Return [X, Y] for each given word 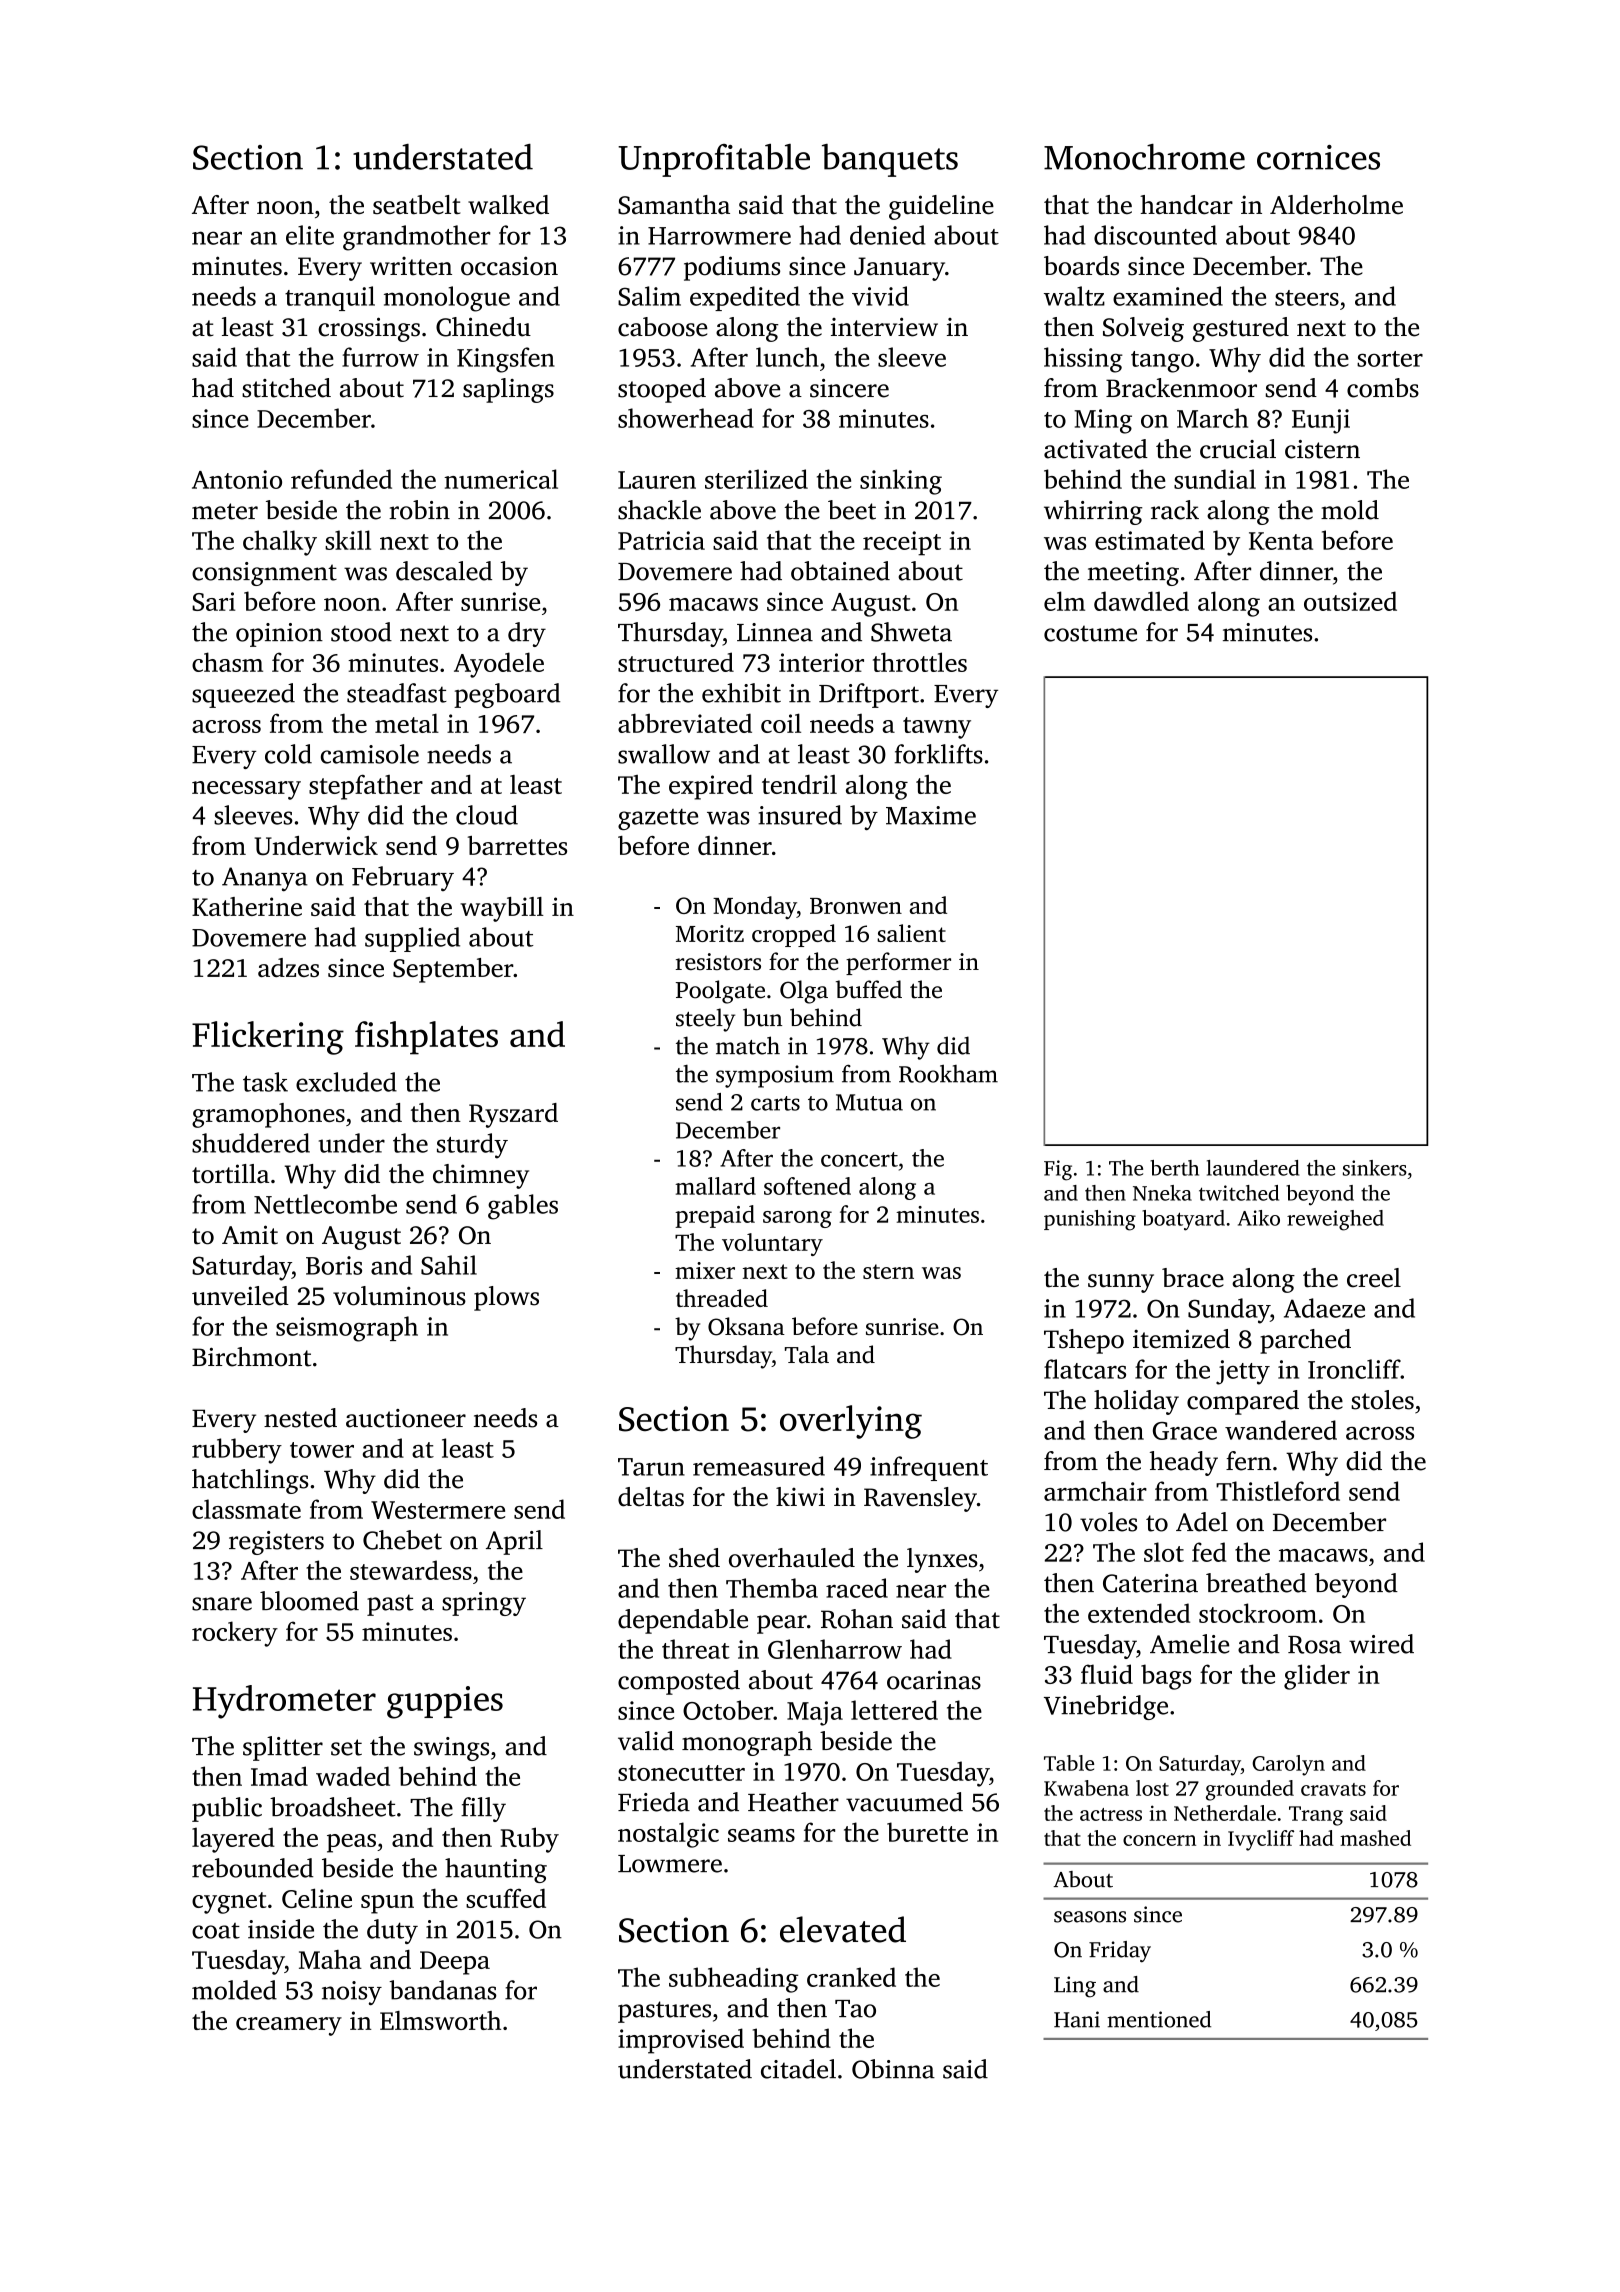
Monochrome [1144, 157]
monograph [747, 1743]
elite [310, 235]
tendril [799, 784]
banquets [890, 160]
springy [484, 1604]
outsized [1350, 601]
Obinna [893, 2069]
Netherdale [1225, 1813]
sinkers [1375, 1168]
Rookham [948, 1074]
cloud [487, 815]
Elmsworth [440, 2020]
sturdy [472, 1146]
